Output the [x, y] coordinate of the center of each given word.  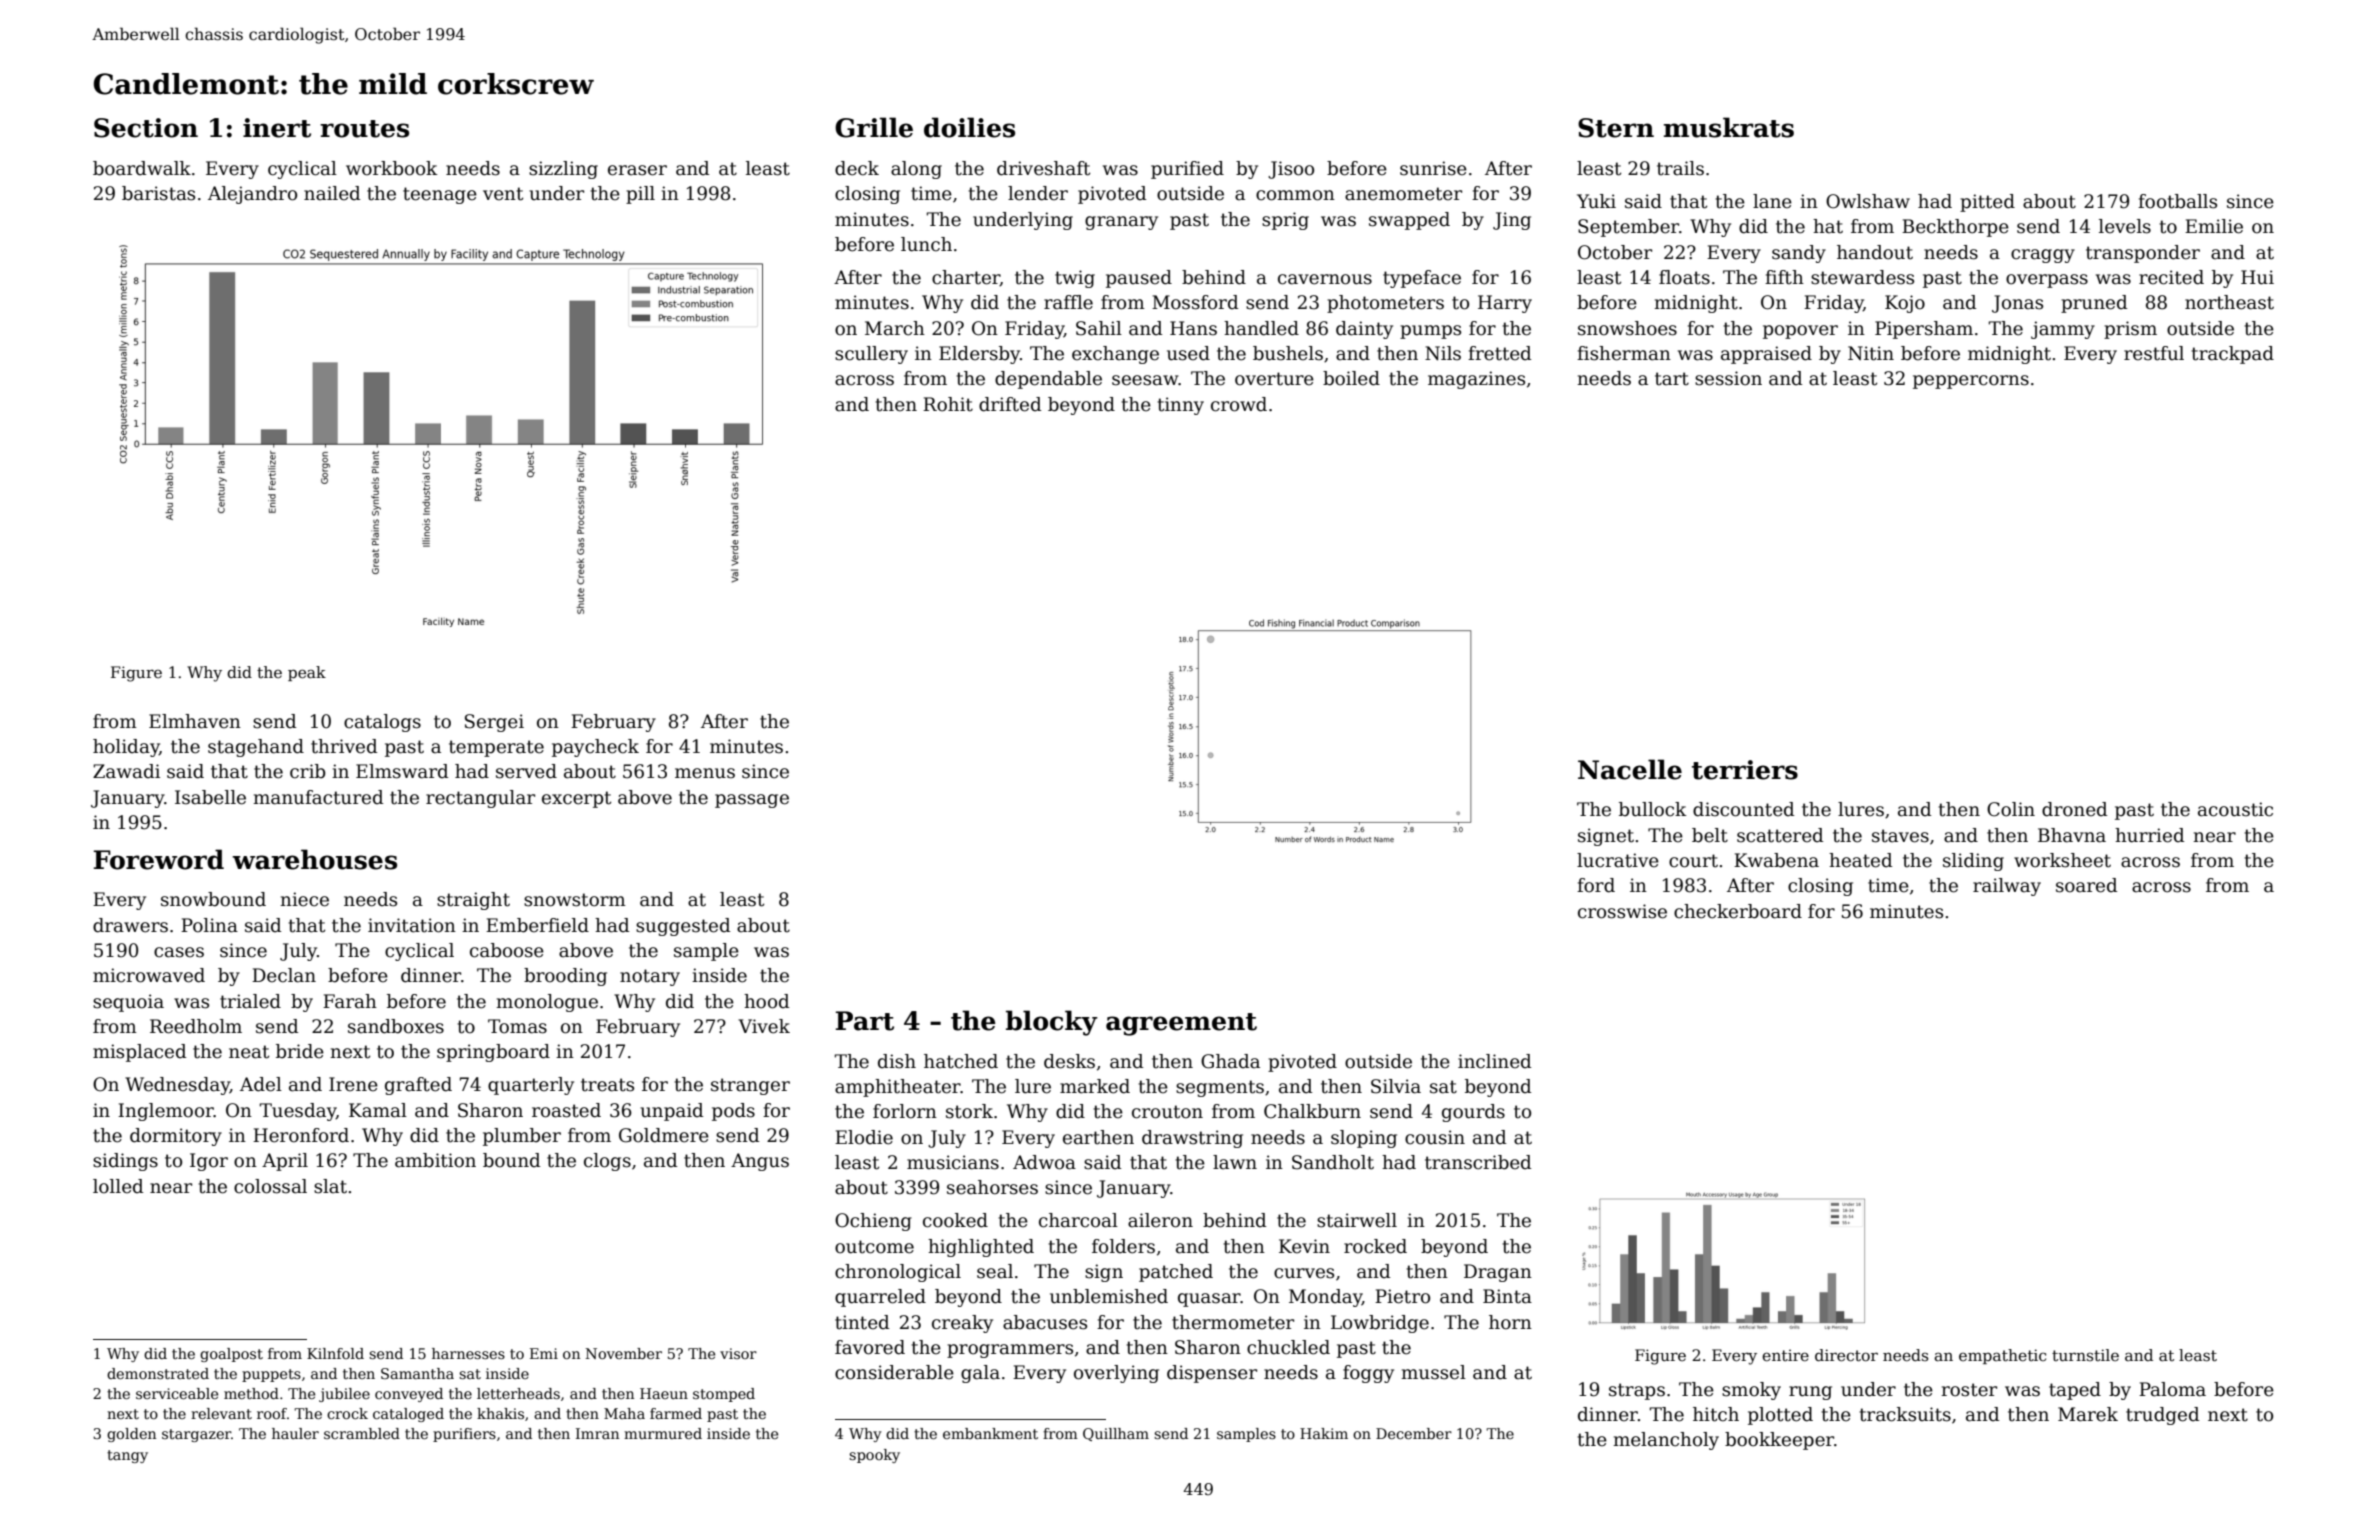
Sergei [494, 723]
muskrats [1729, 127]
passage [752, 801]
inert [277, 128]
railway [2007, 887]
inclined [1495, 1061]
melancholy [1666, 1441]
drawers [130, 925]
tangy [127, 1456]
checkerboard [1738, 911]
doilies [969, 127]
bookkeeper [1779, 1441]
